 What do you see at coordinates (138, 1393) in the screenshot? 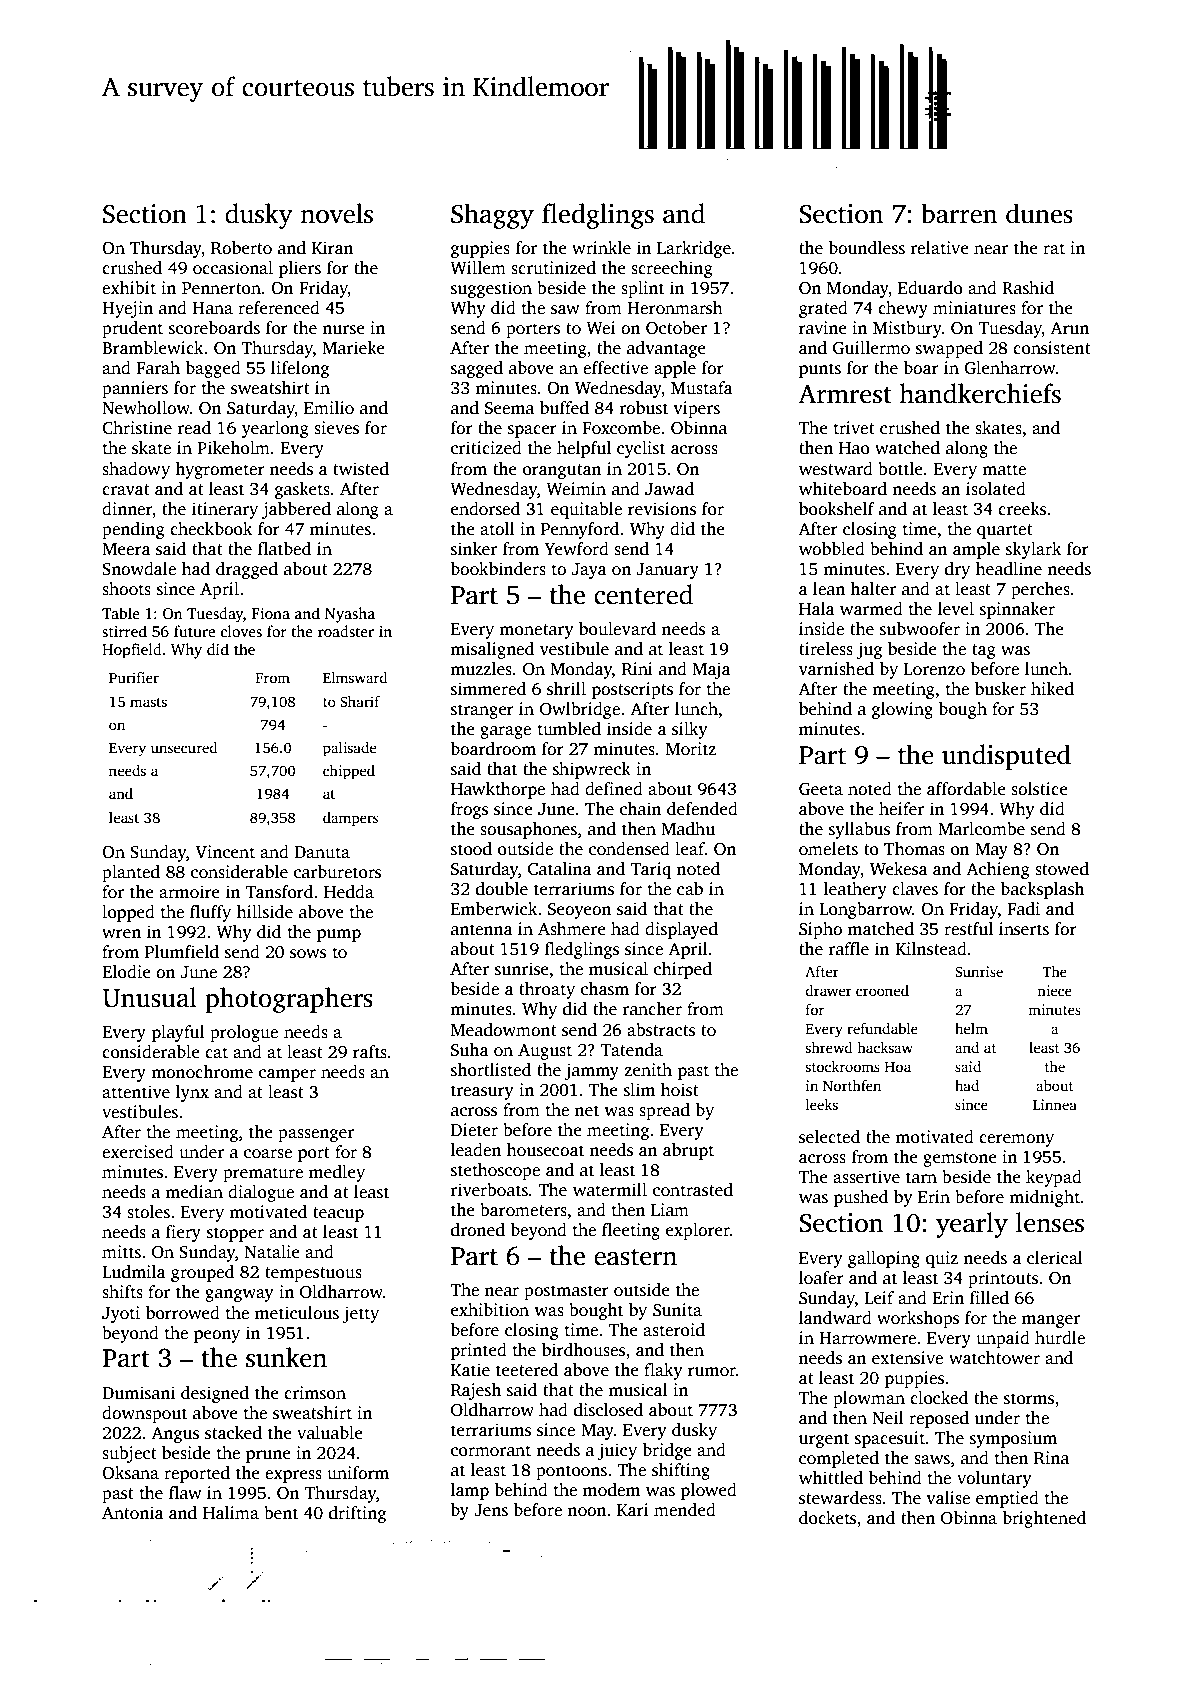
I see `Dumisani` at bounding box center [138, 1393].
